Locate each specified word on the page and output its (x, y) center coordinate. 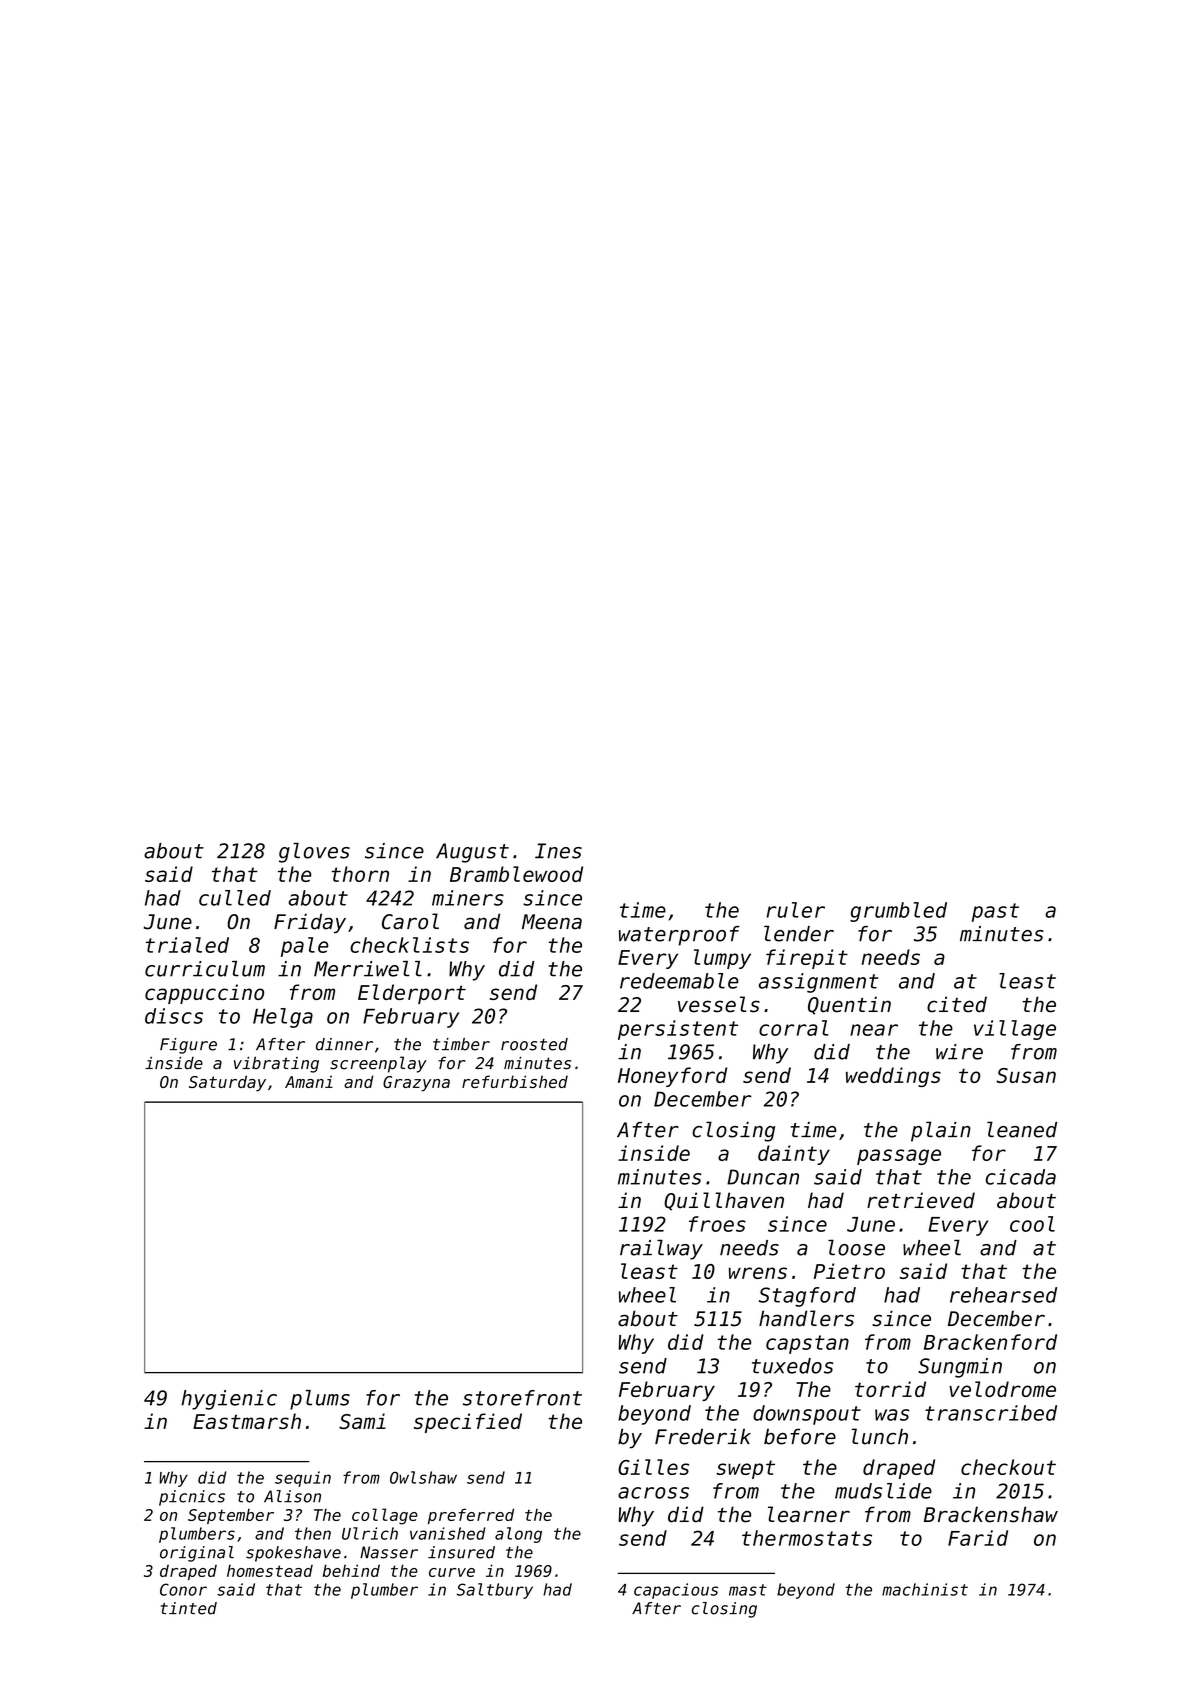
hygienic (229, 1400)
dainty (794, 1155)
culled (235, 898)
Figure (188, 1046)
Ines (558, 851)
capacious (676, 1591)
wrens (758, 1273)
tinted (189, 1608)
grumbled (898, 912)
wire (959, 1052)
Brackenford (990, 1342)
